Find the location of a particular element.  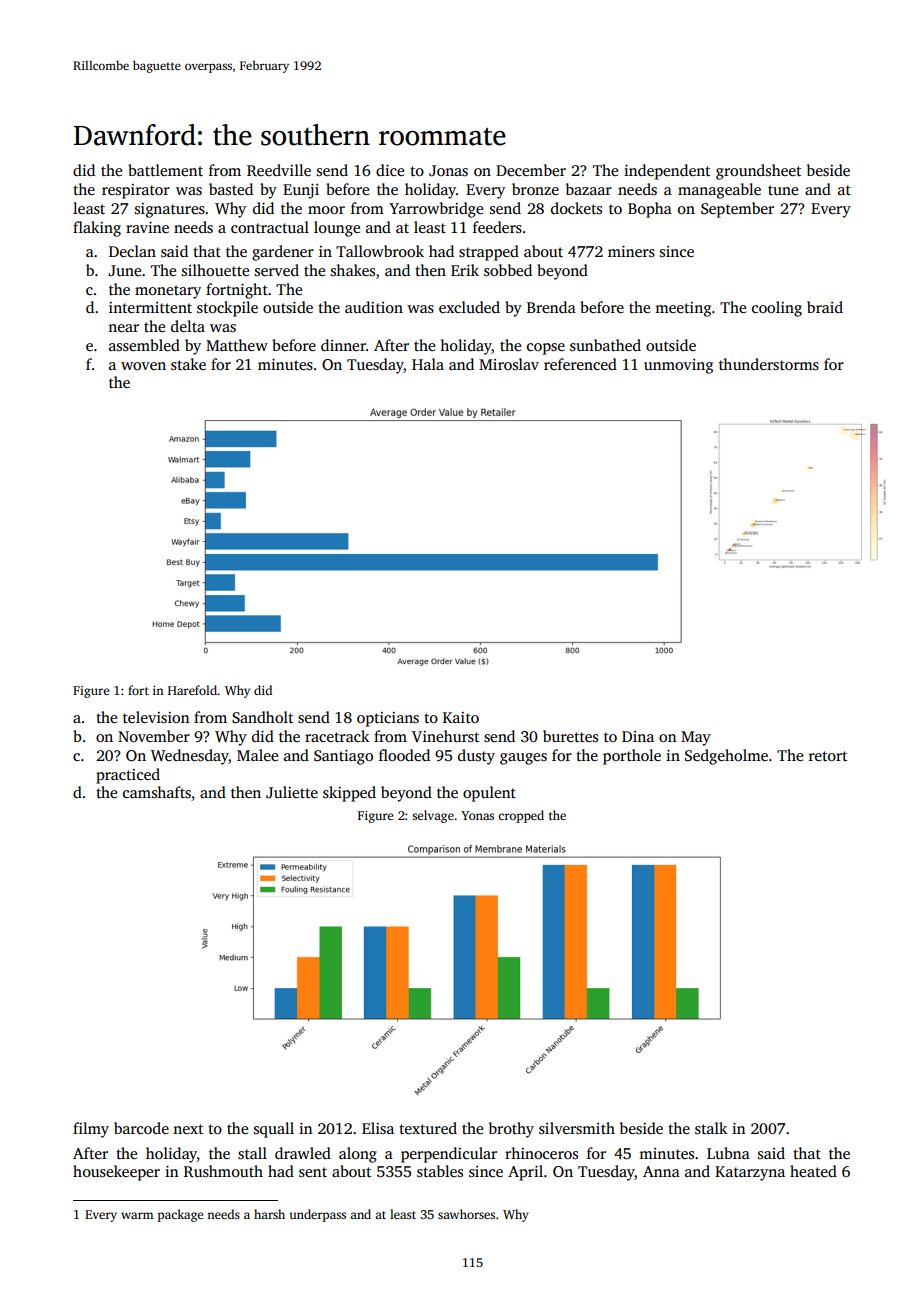

woven is located at coordinates (143, 366).
